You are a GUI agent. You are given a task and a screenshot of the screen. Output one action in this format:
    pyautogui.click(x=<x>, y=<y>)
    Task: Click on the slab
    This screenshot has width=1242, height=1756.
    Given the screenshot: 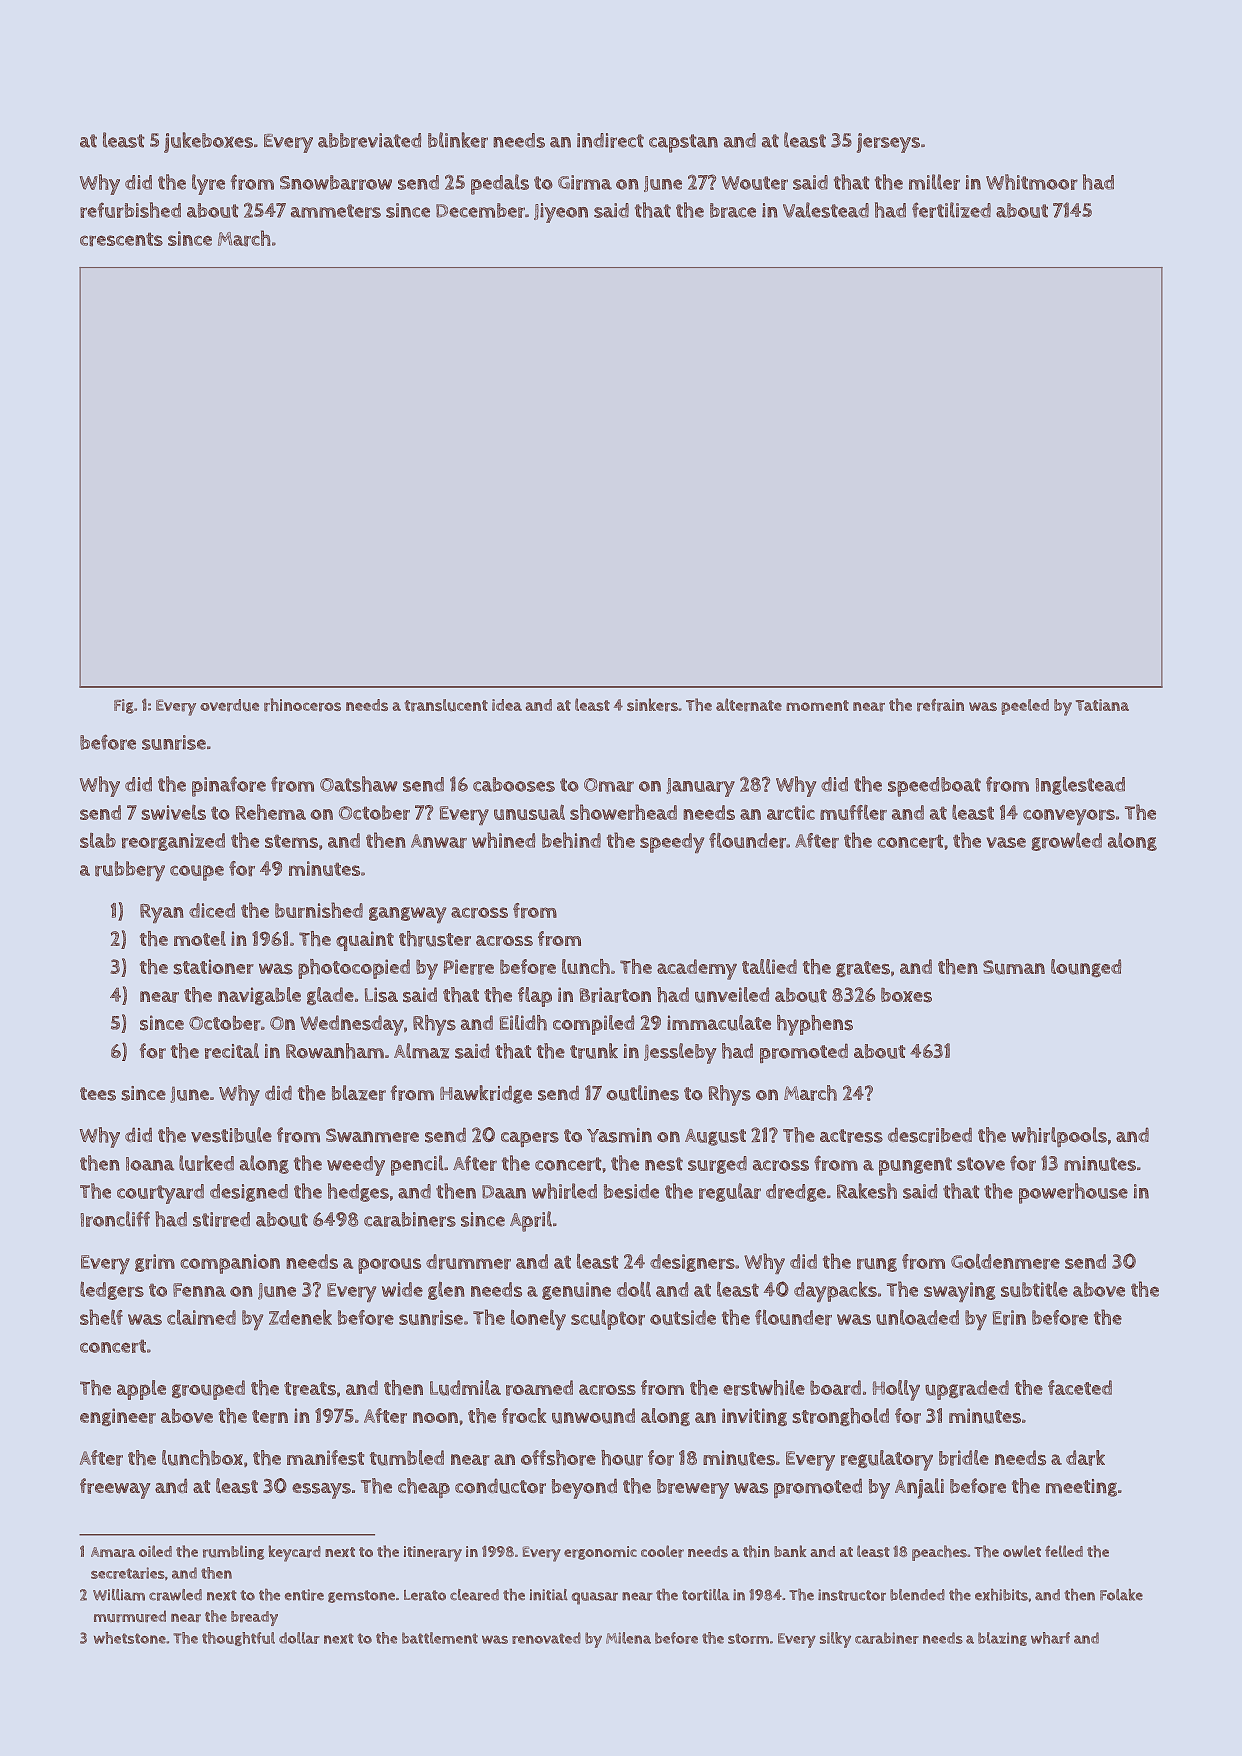 What is the action you would take?
    pyautogui.click(x=98, y=840)
